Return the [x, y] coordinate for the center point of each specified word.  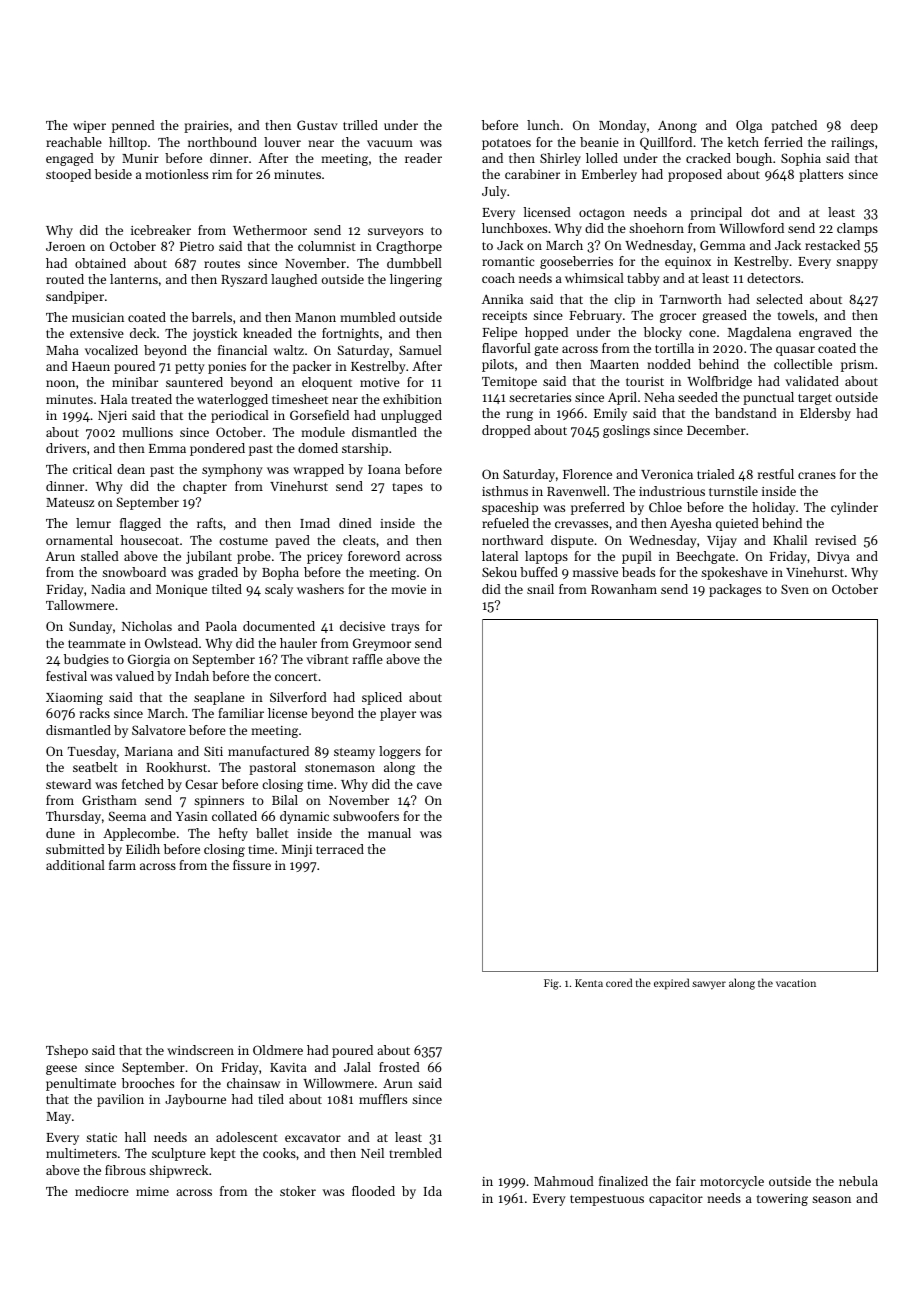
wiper [89, 127]
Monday [622, 126]
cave [429, 785]
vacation [796, 983]
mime [152, 1191]
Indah [192, 676]
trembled [415, 1153]
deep [864, 126]
